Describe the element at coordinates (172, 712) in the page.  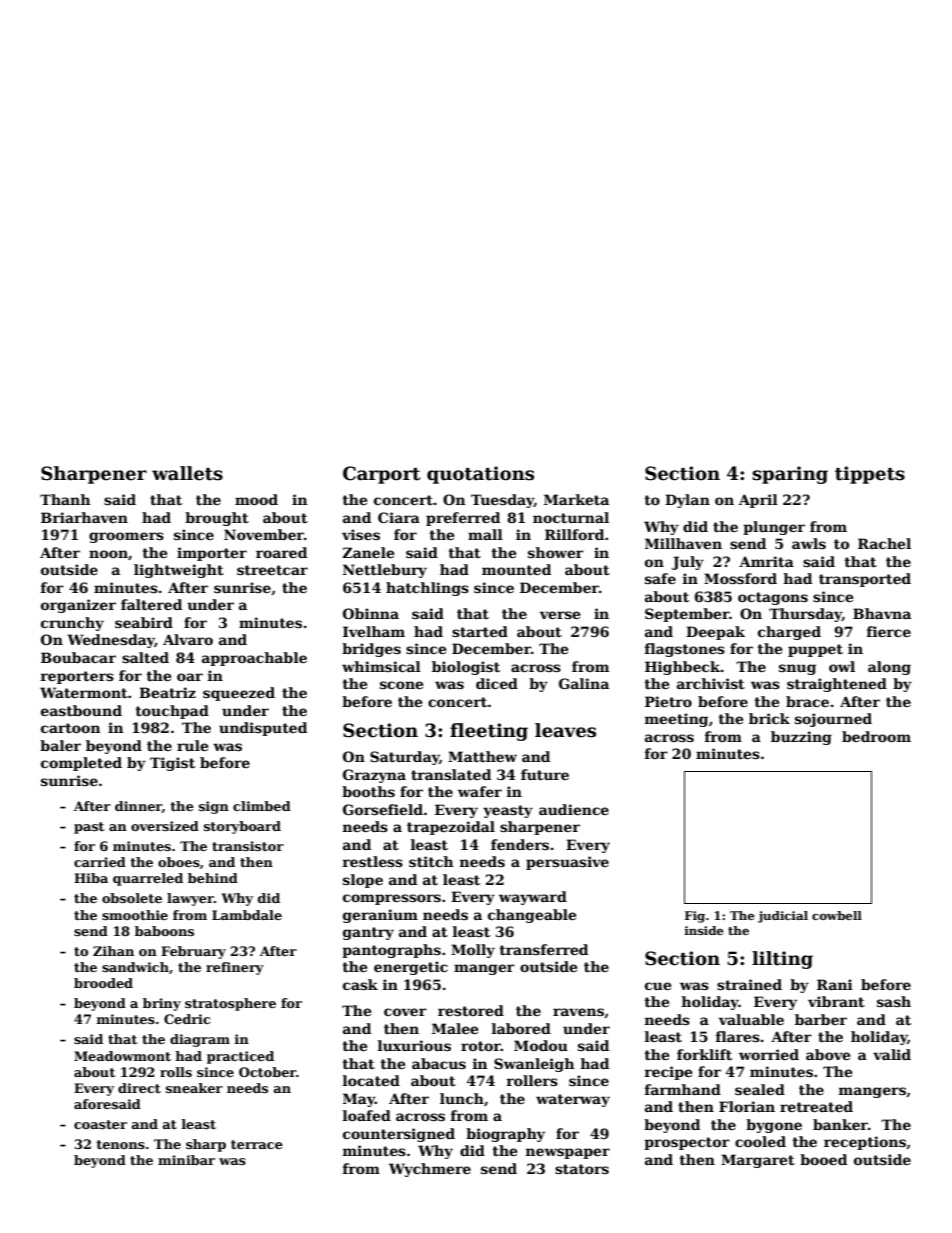
I see `touchpad` at that location.
